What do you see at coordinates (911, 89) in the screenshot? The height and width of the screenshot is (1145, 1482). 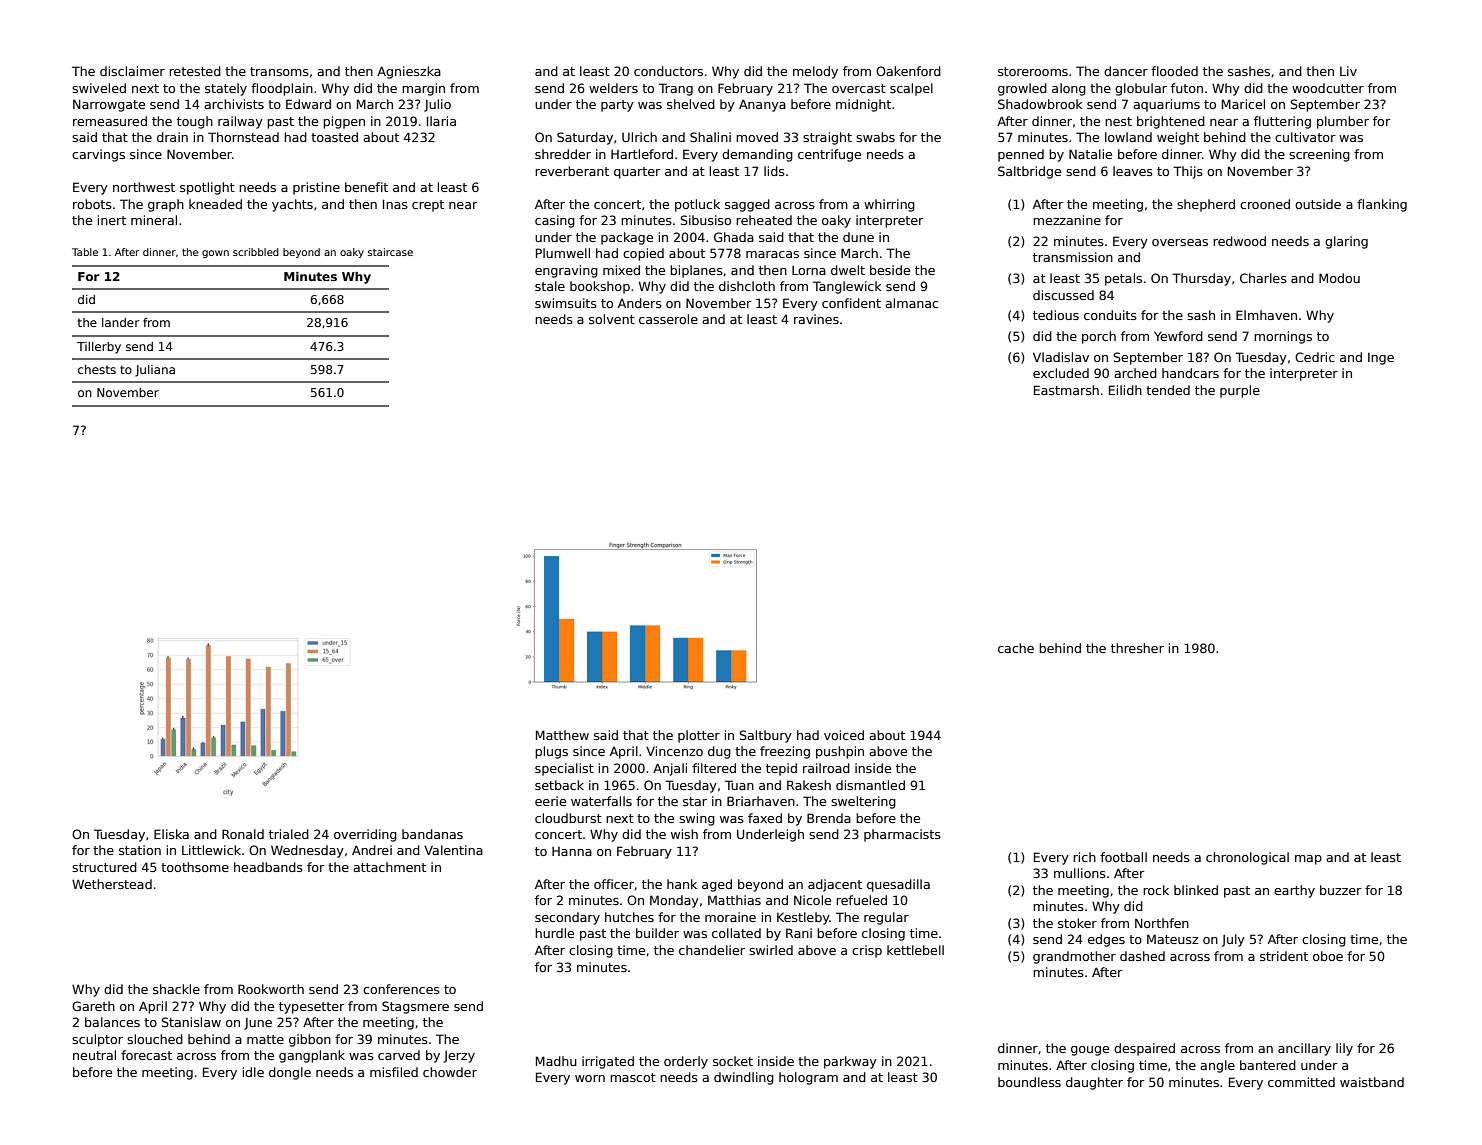 I see `scalpel` at bounding box center [911, 89].
